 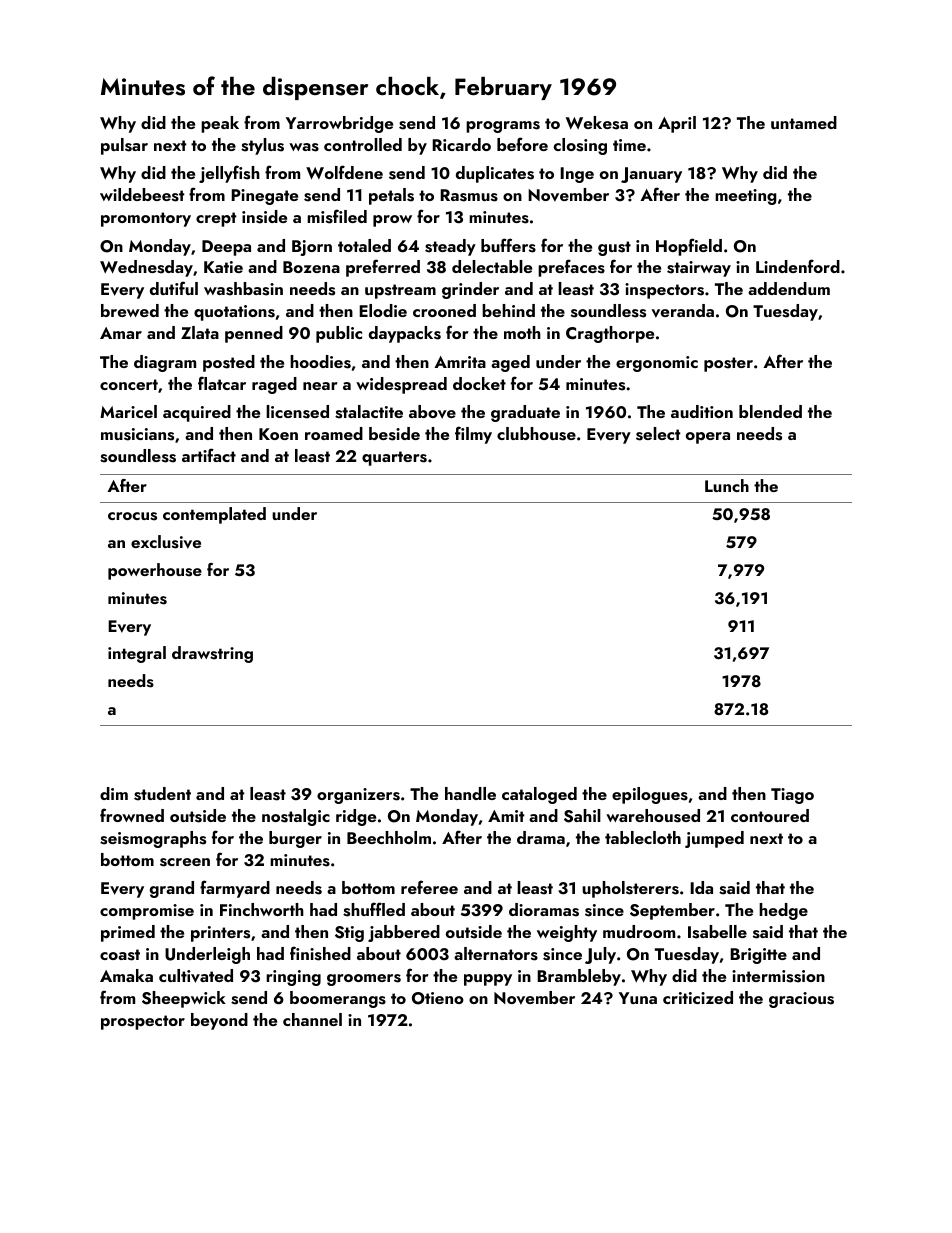 What do you see at coordinates (461, 144) in the image?
I see `Ricardo` at bounding box center [461, 144].
